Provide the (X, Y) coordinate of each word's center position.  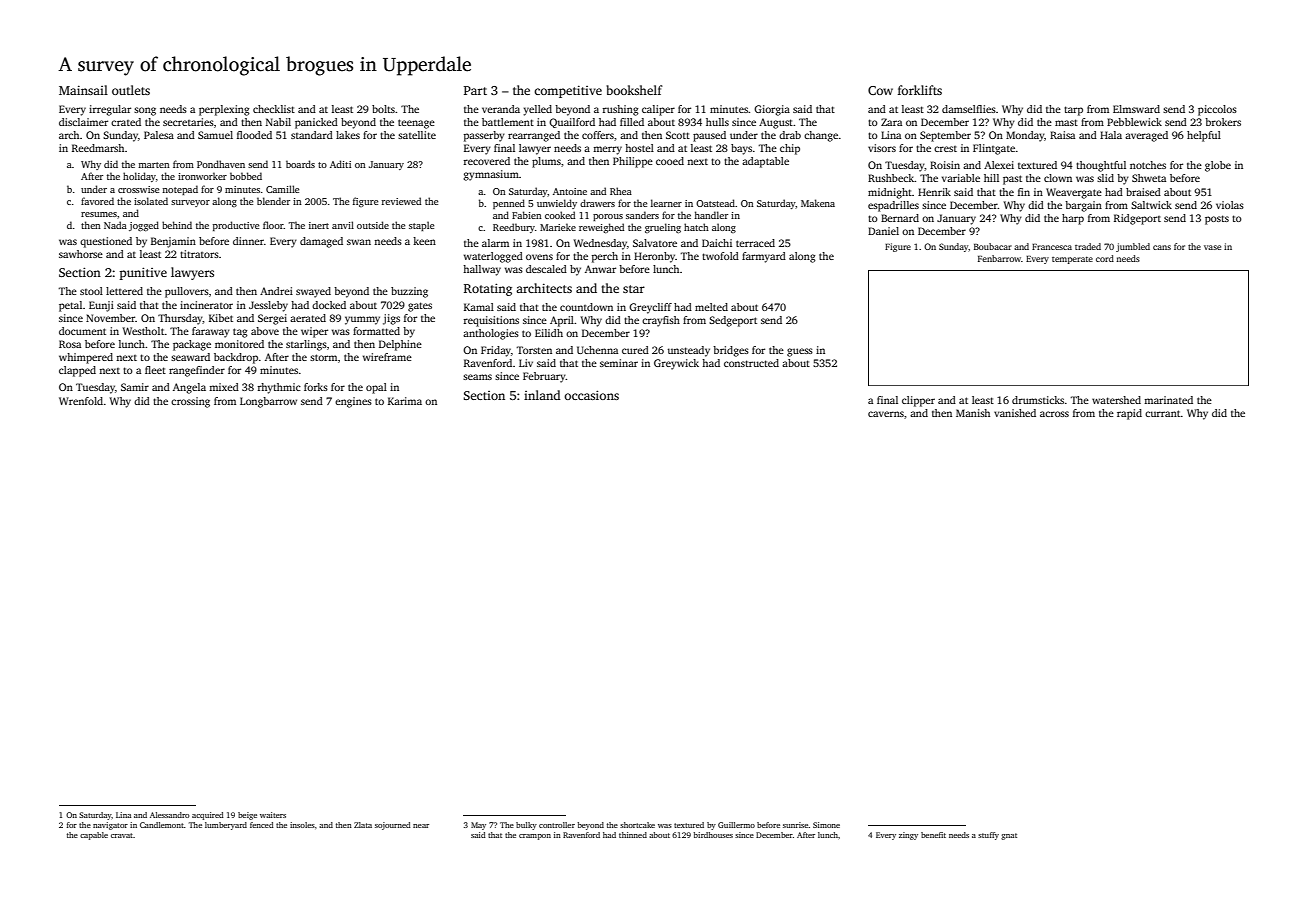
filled (632, 122)
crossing (190, 402)
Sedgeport (733, 321)
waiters (273, 815)
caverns (886, 414)
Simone (826, 825)
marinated (1168, 400)
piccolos (1217, 110)
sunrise (796, 825)
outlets (131, 90)
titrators (199, 254)
